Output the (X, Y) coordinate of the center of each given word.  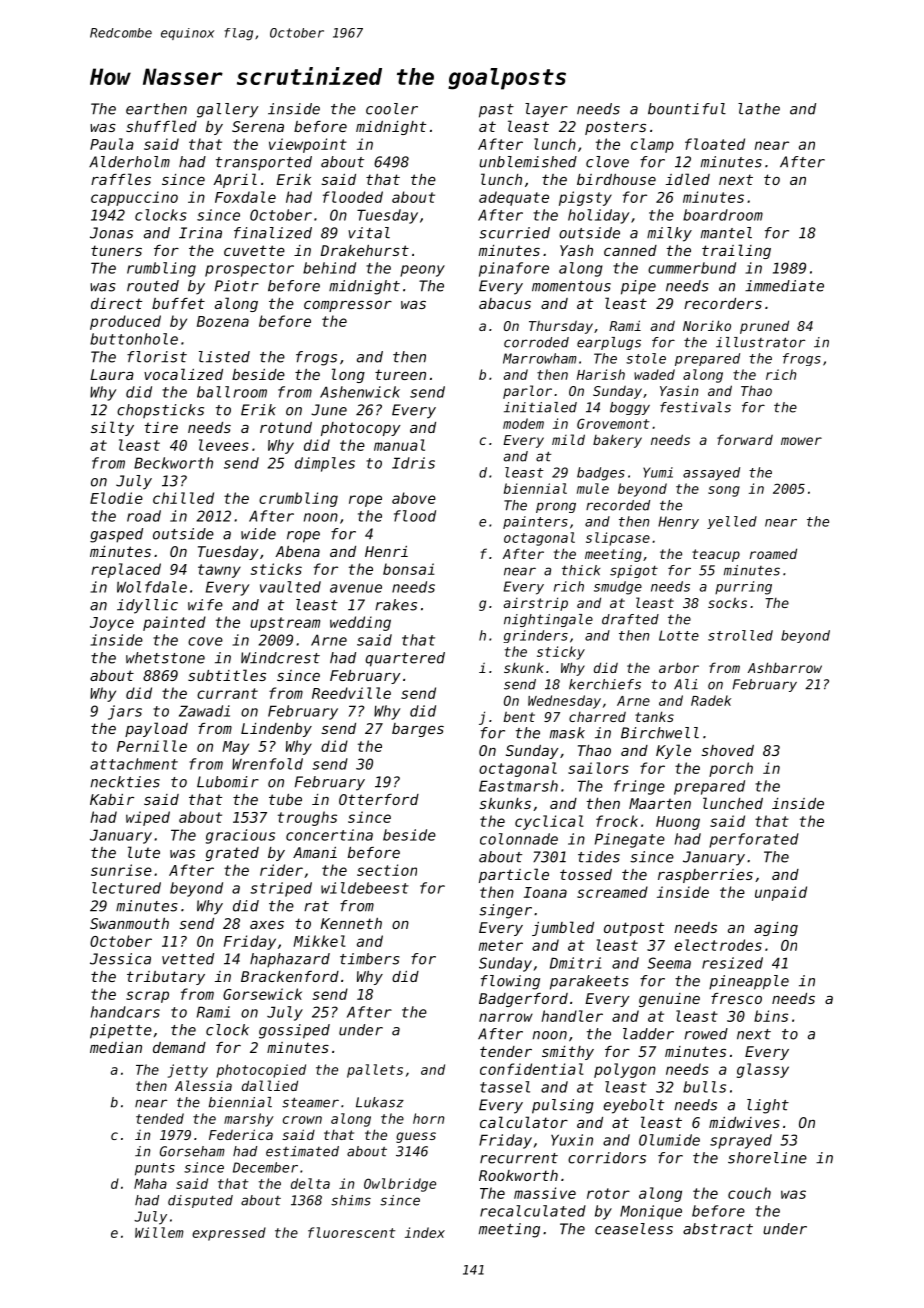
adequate (514, 198)
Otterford (379, 799)
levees (224, 445)
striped (281, 889)
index (425, 1232)
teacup (716, 555)
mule (593, 488)
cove (205, 641)
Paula (112, 144)
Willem (159, 1232)
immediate (784, 286)
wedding (360, 623)
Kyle (673, 751)
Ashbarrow (785, 667)
